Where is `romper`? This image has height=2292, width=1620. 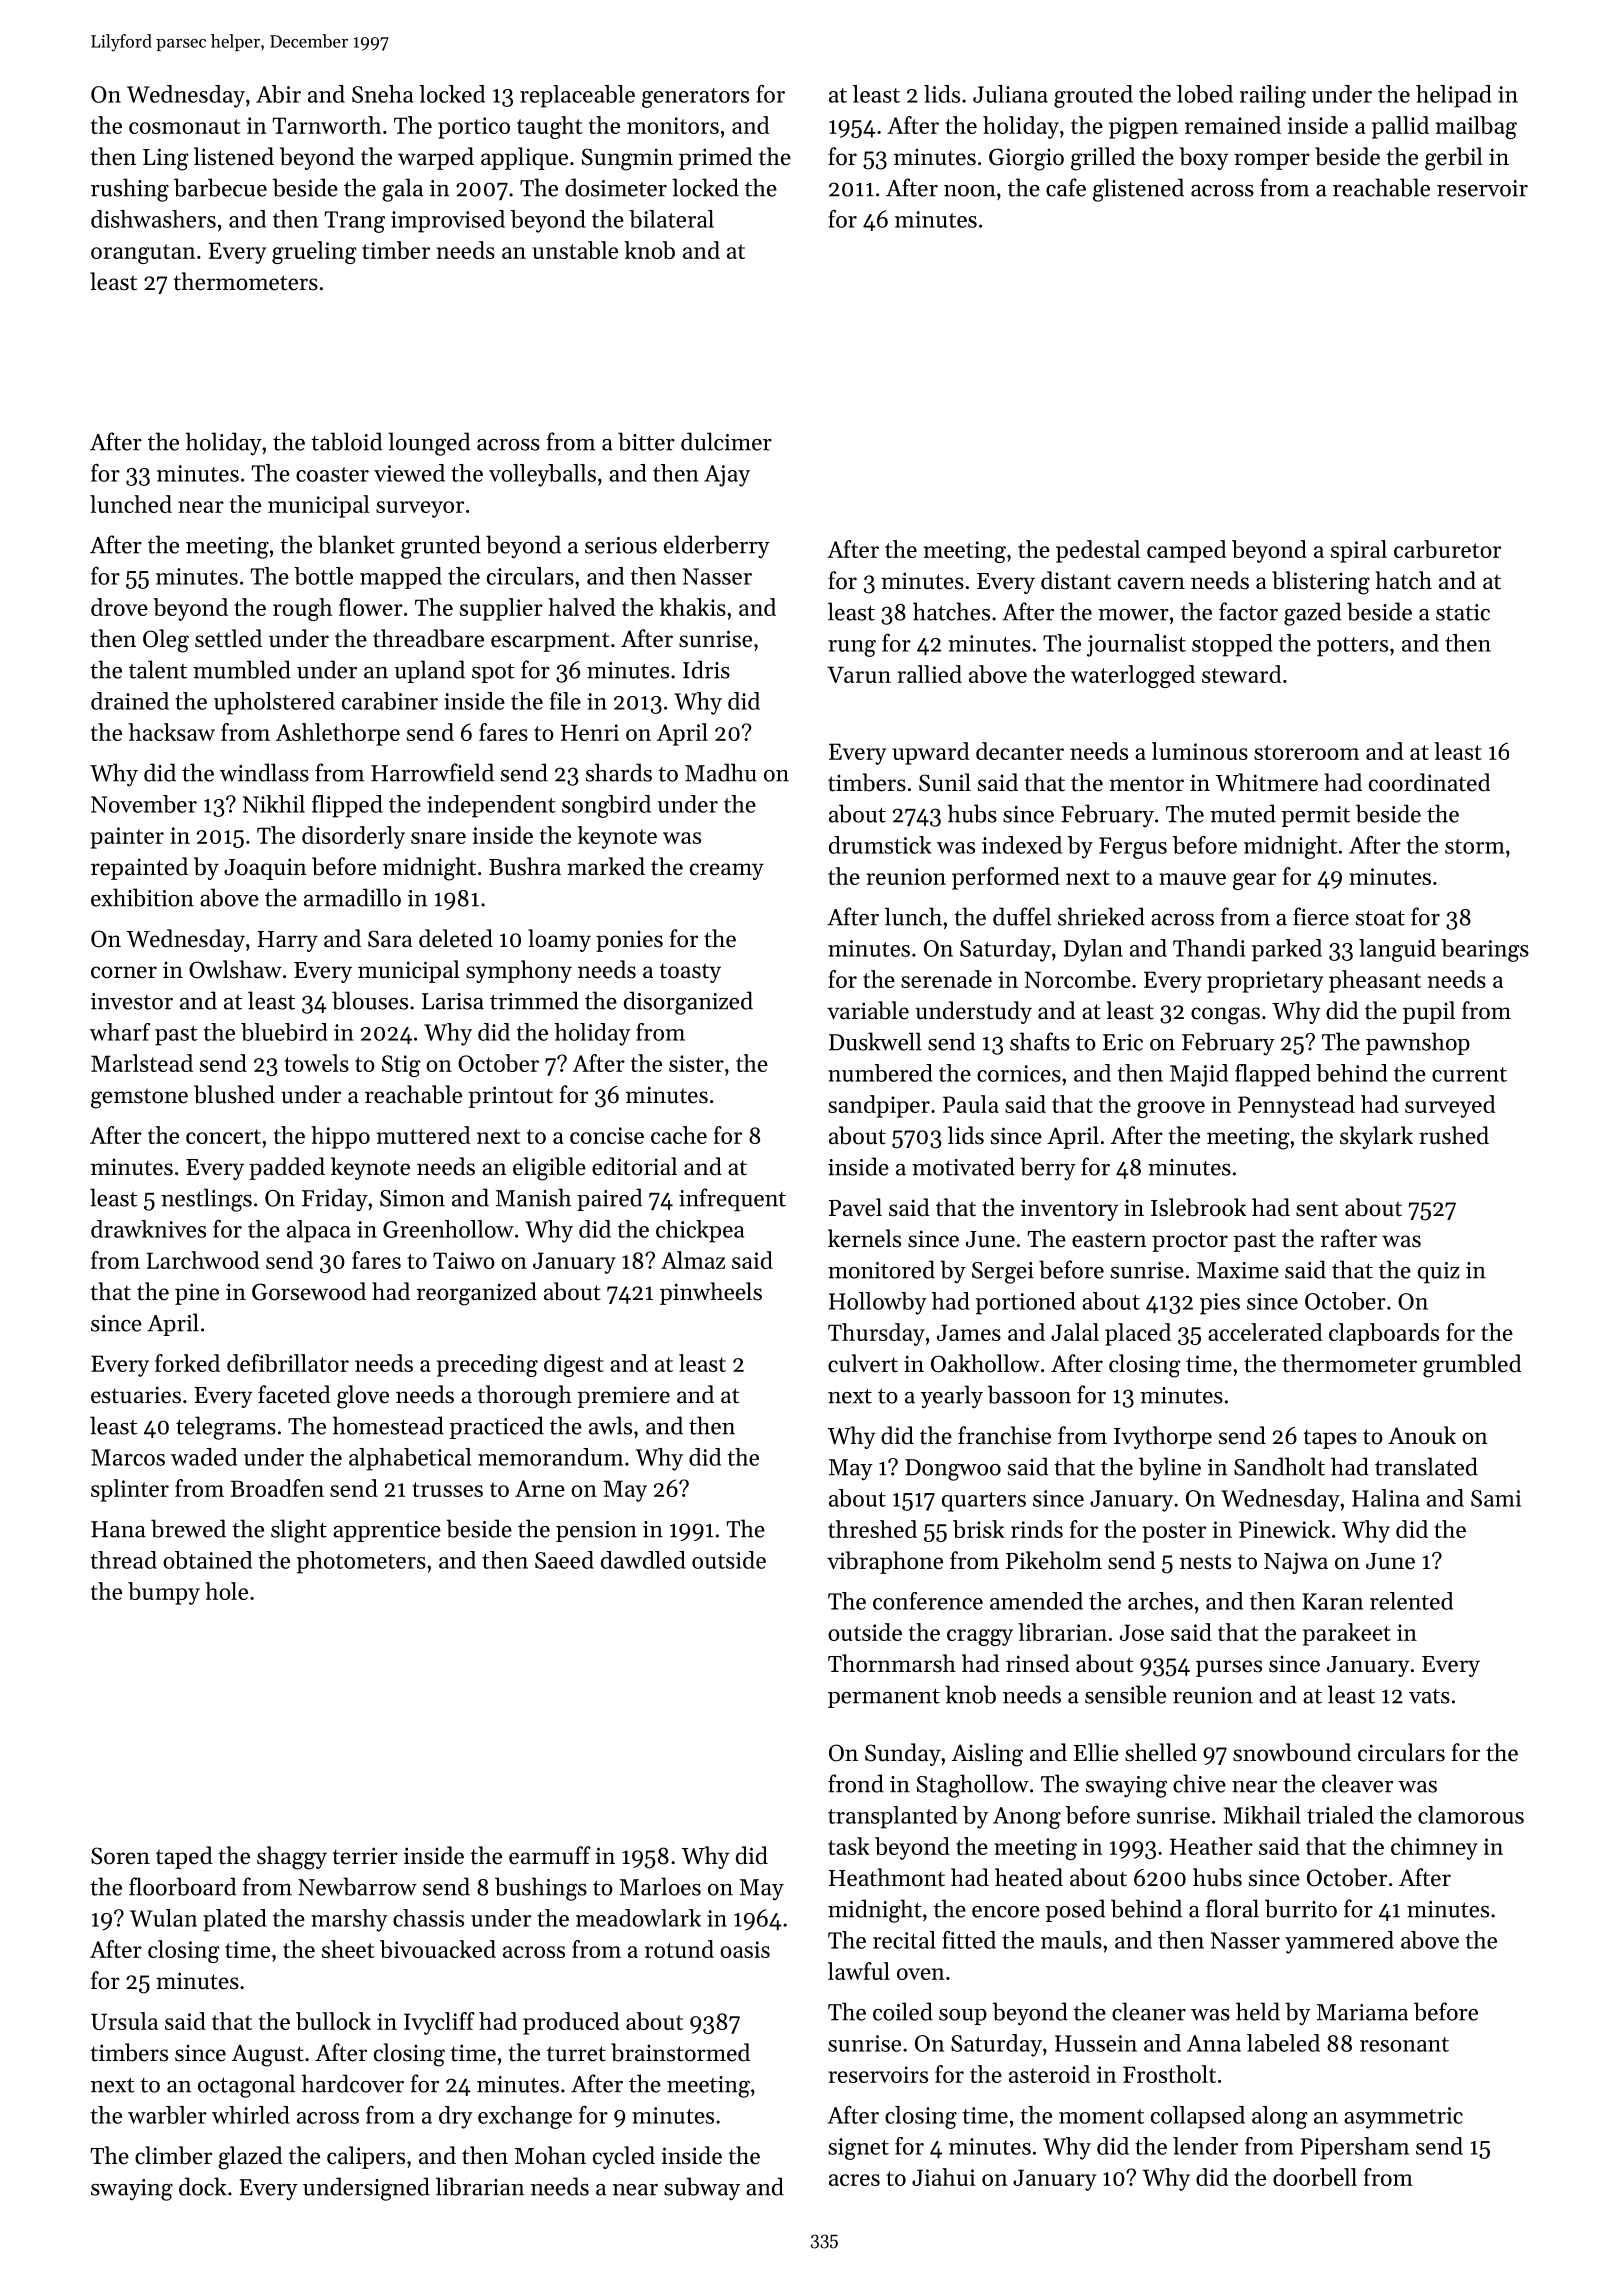 romper is located at coordinates (1272, 161).
